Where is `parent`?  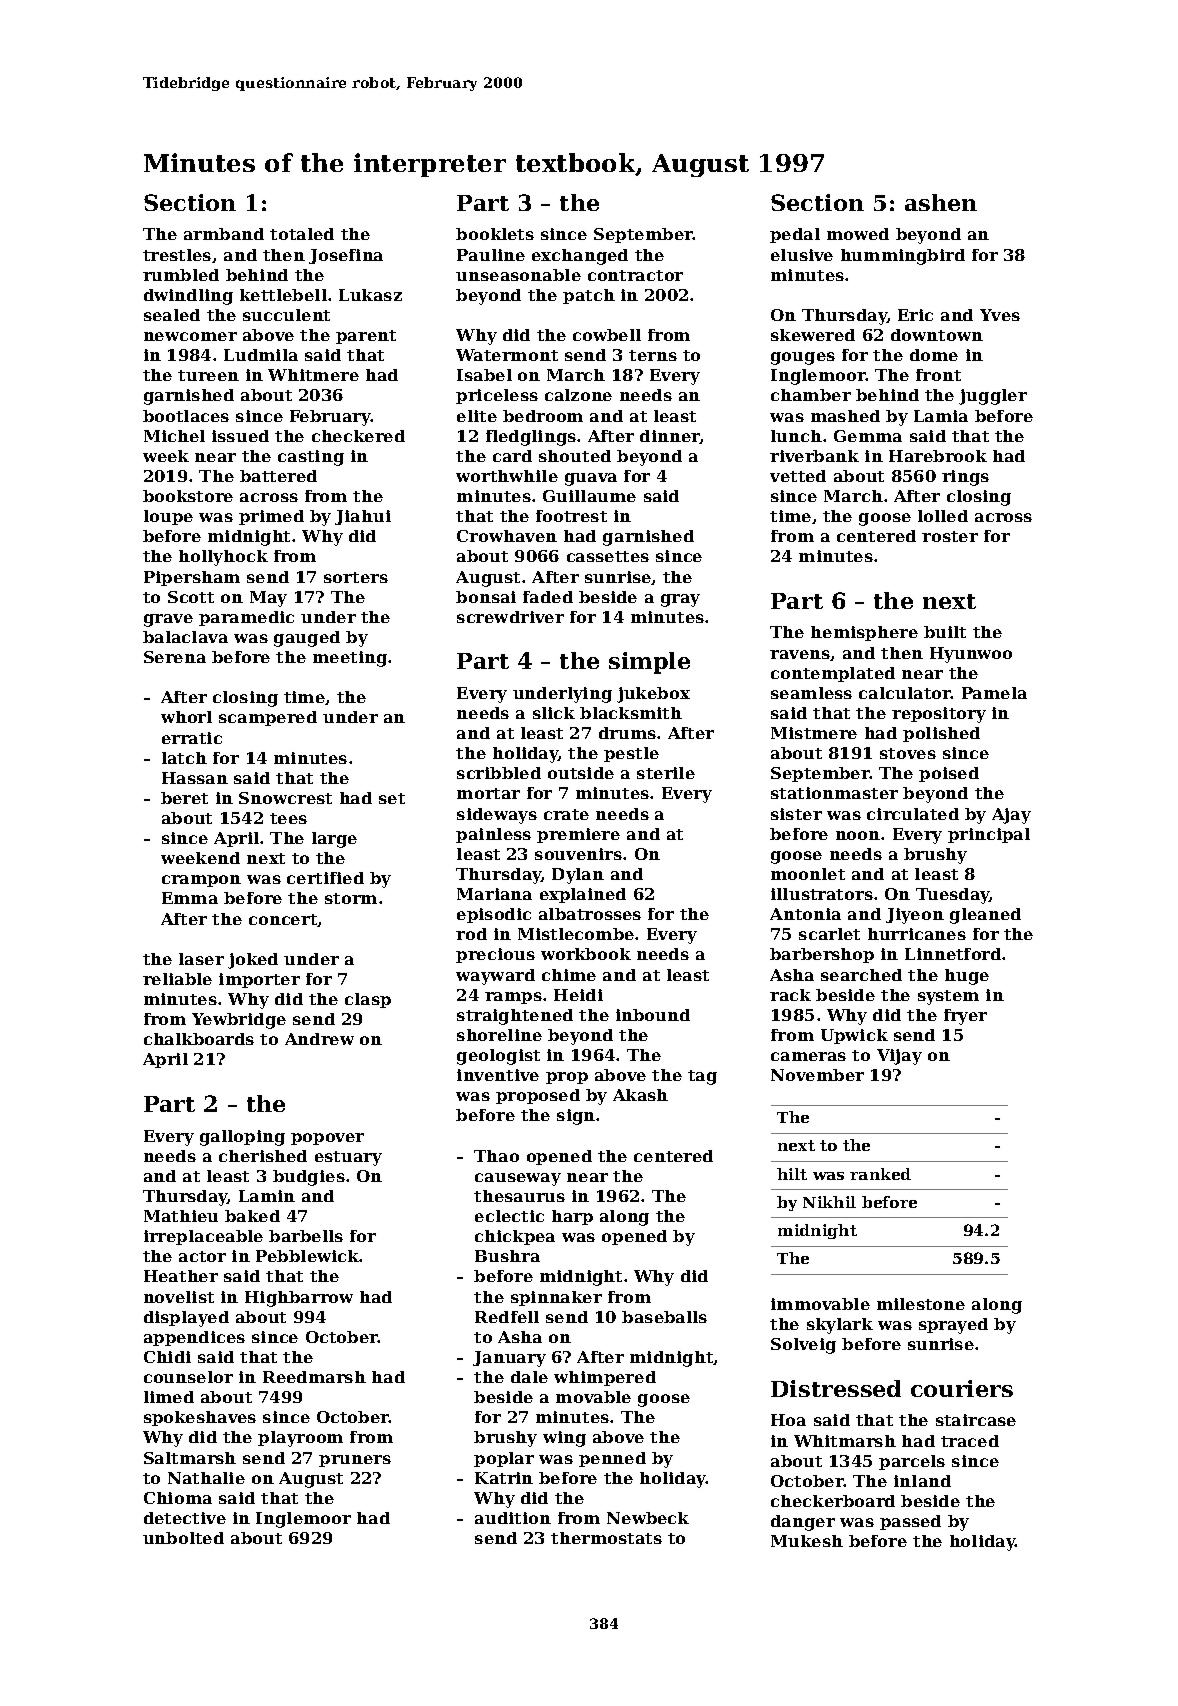 parent is located at coordinates (366, 337).
